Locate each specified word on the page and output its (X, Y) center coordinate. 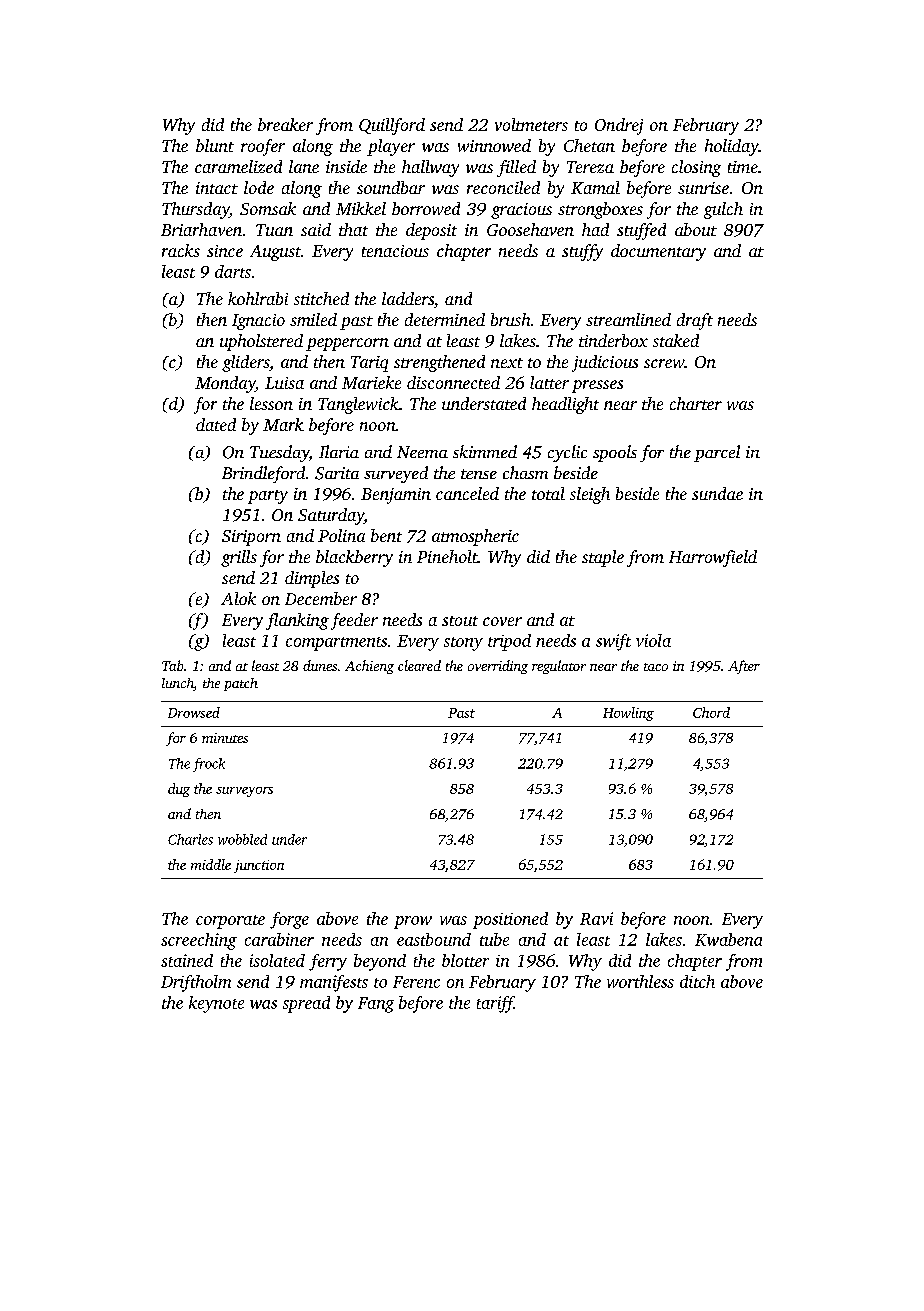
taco (656, 667)
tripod (509, 642)
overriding (498, 667)
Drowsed (194, 712)
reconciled (503, 187)
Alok (238, 598)
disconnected (453, 382)
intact (217, 188)
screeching (199, 941)
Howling (628, 714)
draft (695, 321)
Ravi (596, 918)
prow (413, 922)
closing (696, 168)
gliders (245, 363)
